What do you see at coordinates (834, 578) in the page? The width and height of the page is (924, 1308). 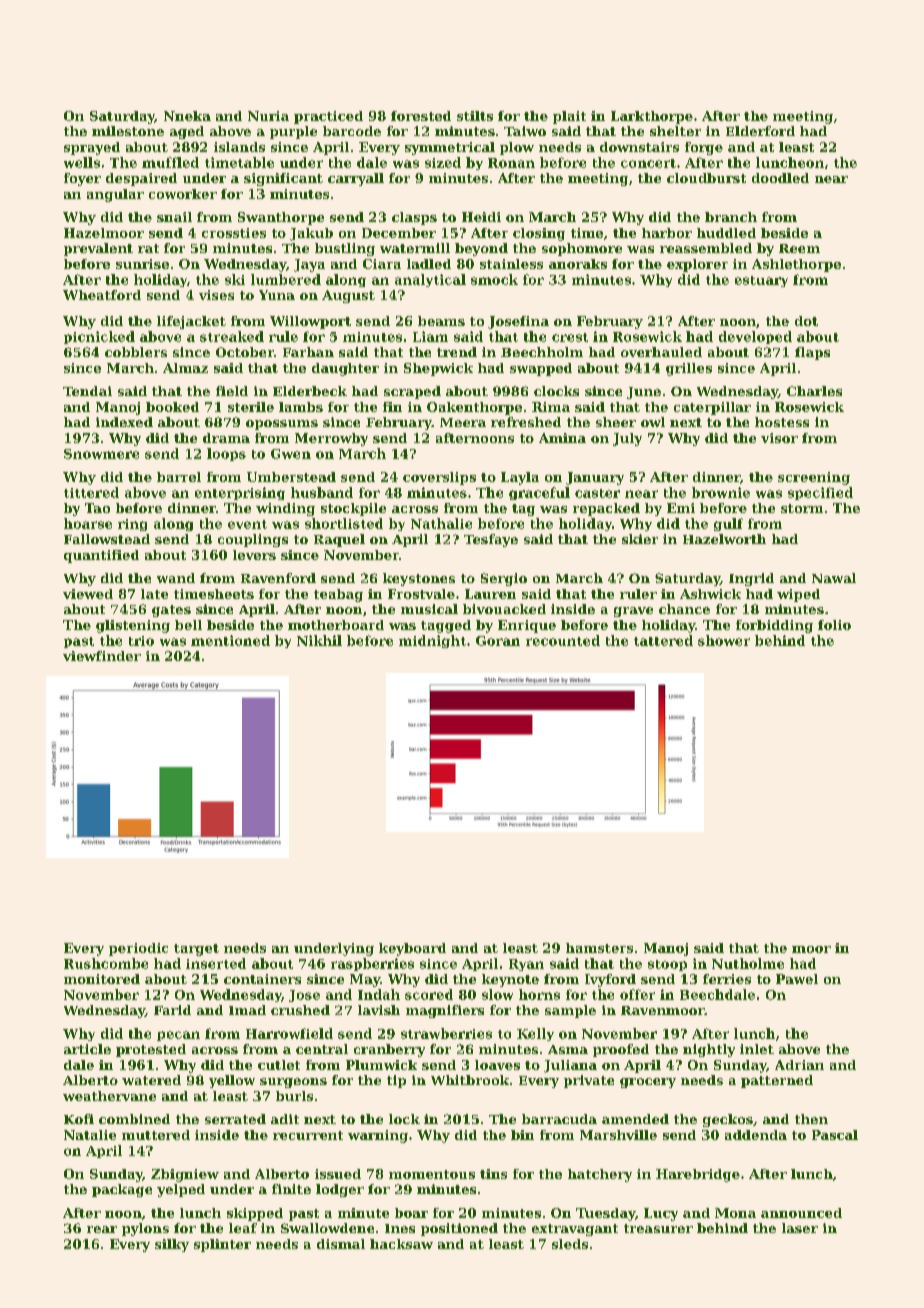 I see `Nawal` at bounding box center [834, 578].
